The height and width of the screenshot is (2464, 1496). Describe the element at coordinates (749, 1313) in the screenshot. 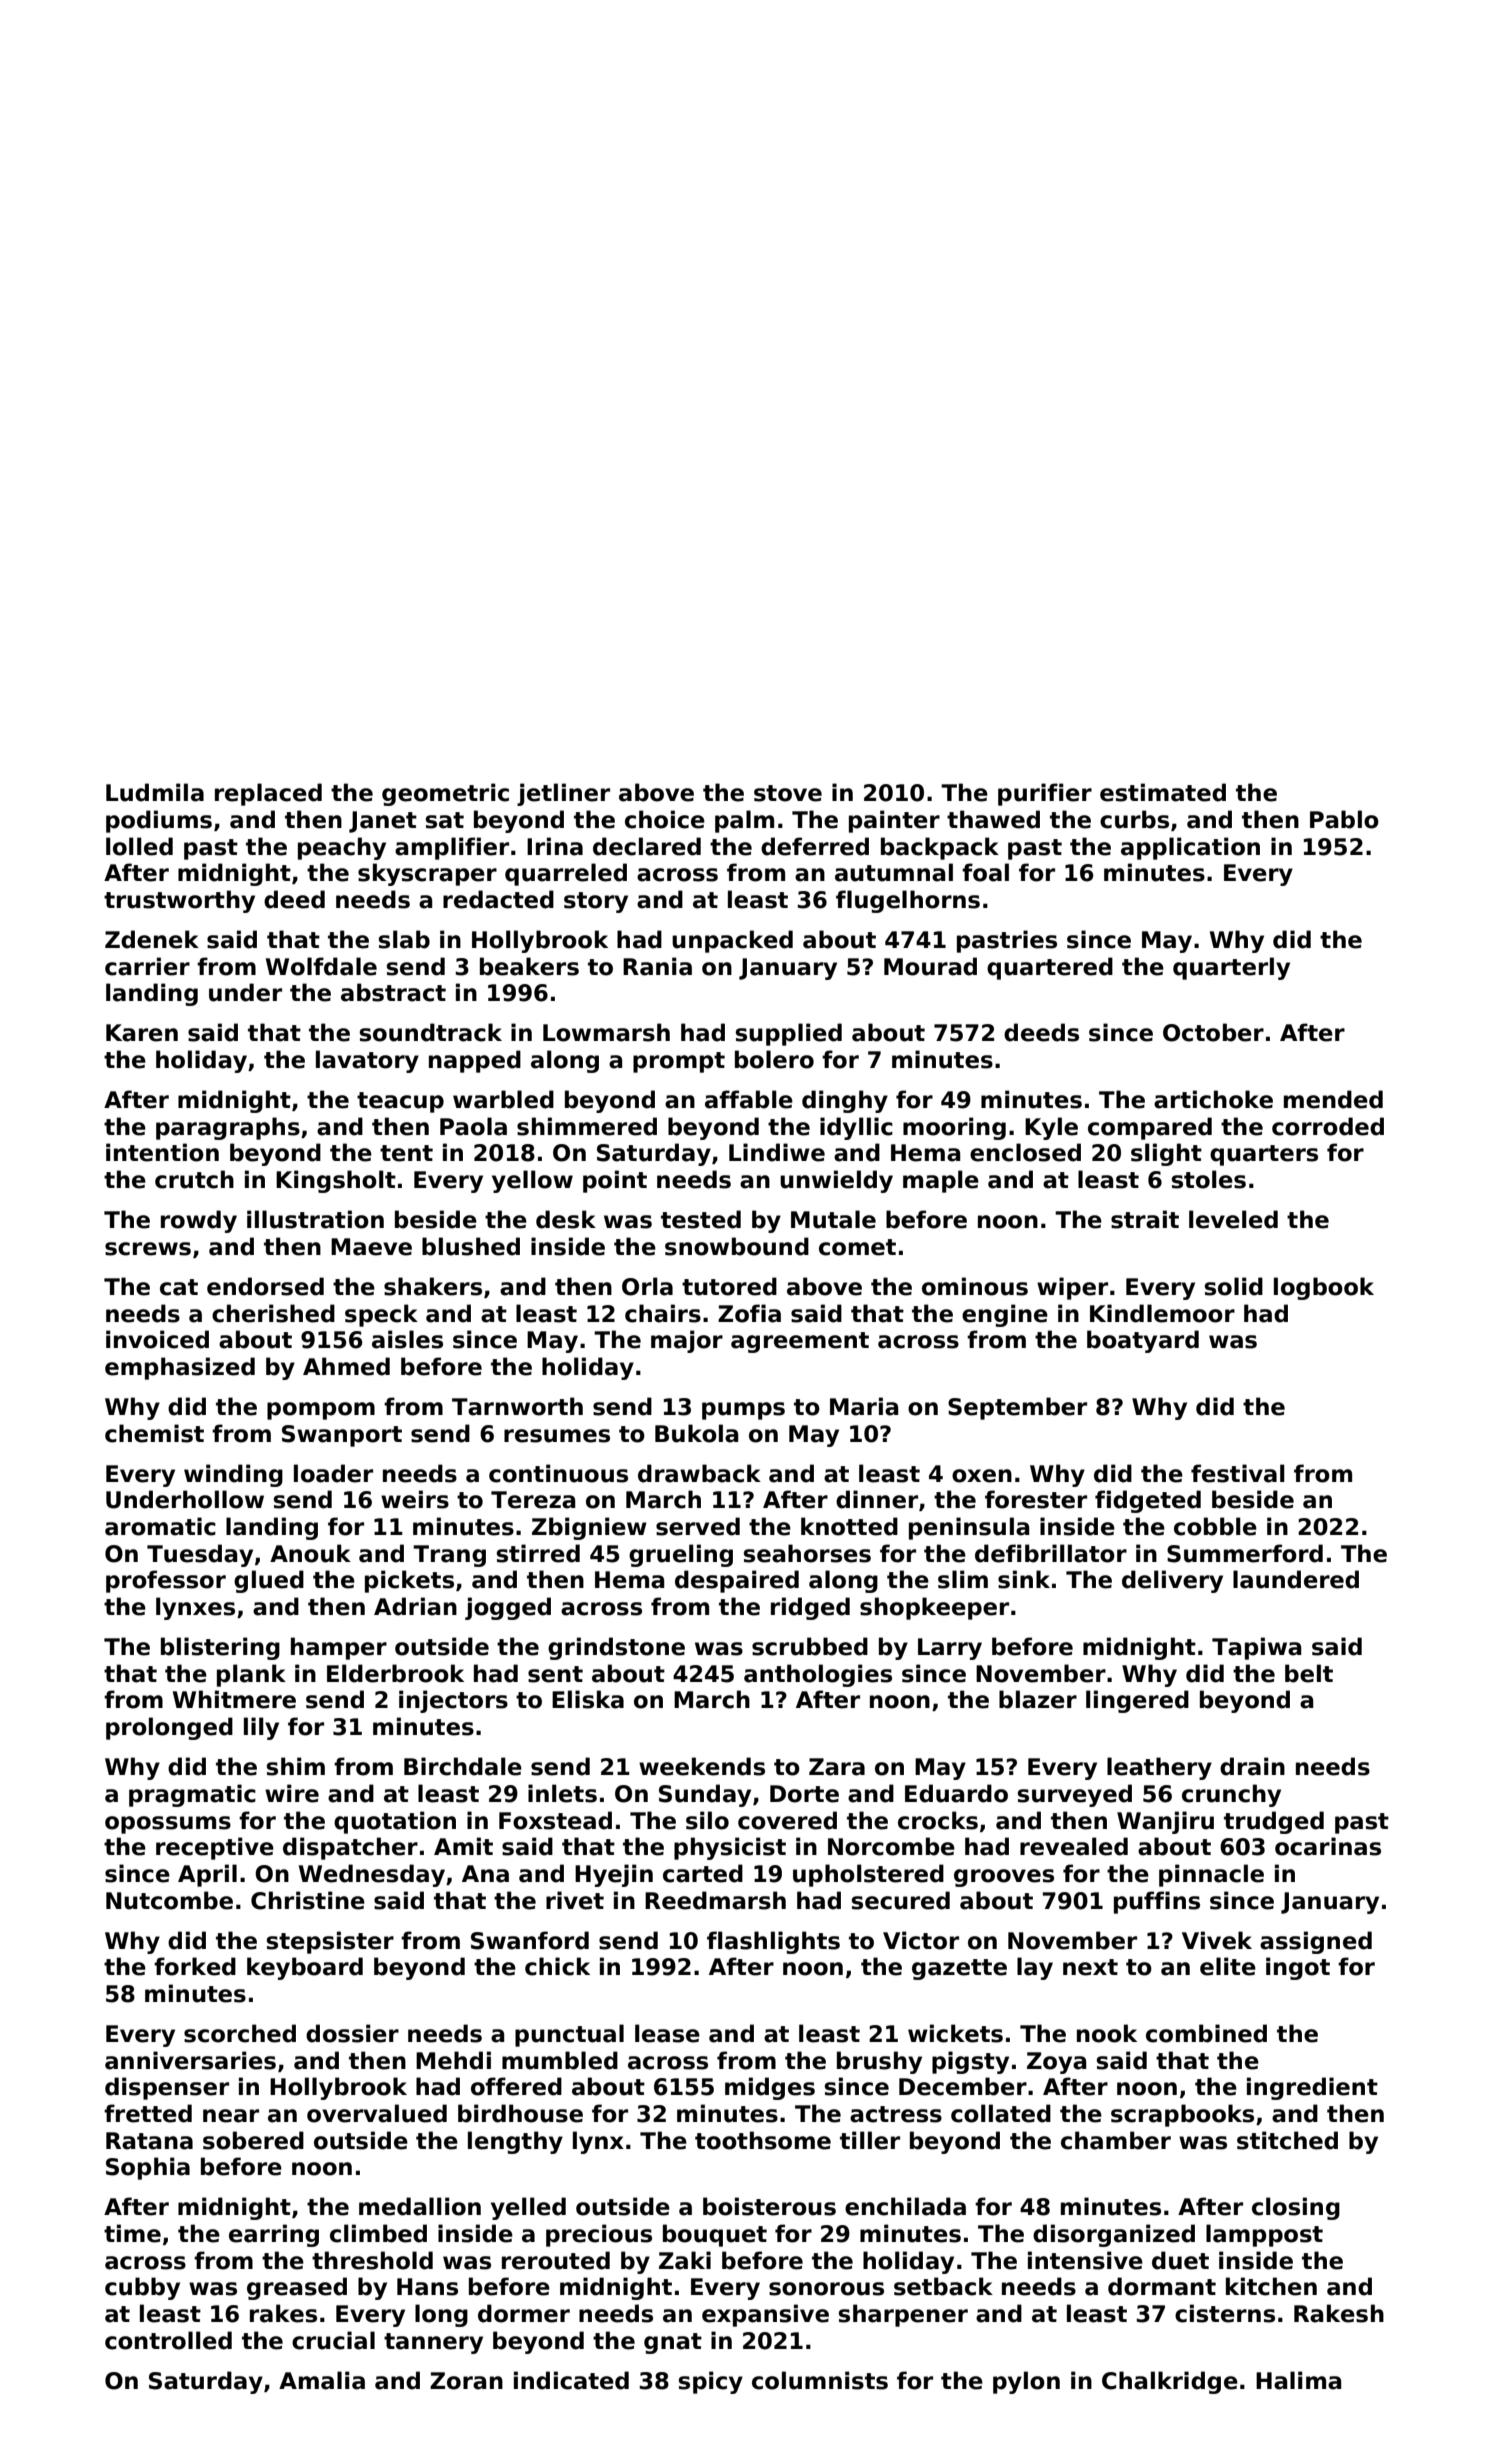

I see `Zofia` at that location.
